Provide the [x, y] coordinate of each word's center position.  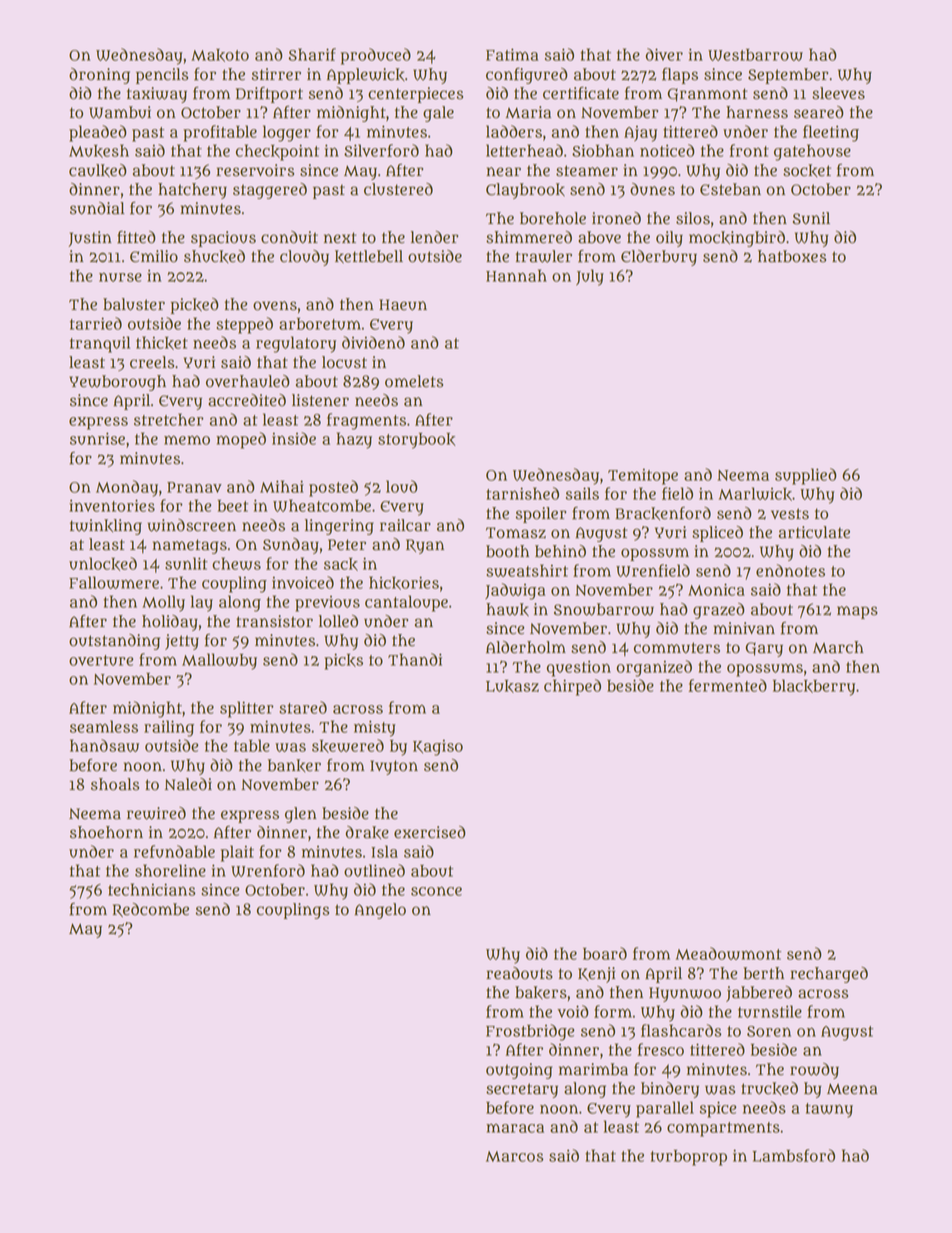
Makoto [220, 55]
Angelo [380, 911]
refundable [174, 851]
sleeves [838, 93]
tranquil [100, 344]
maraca [515, 1128]
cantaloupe [406, 603]
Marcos [514, 1156]
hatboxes [792, 256]
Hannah [516, 275]
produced [376, 56]
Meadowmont [728, 953]
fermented [727, 685]
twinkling [106, 527]
